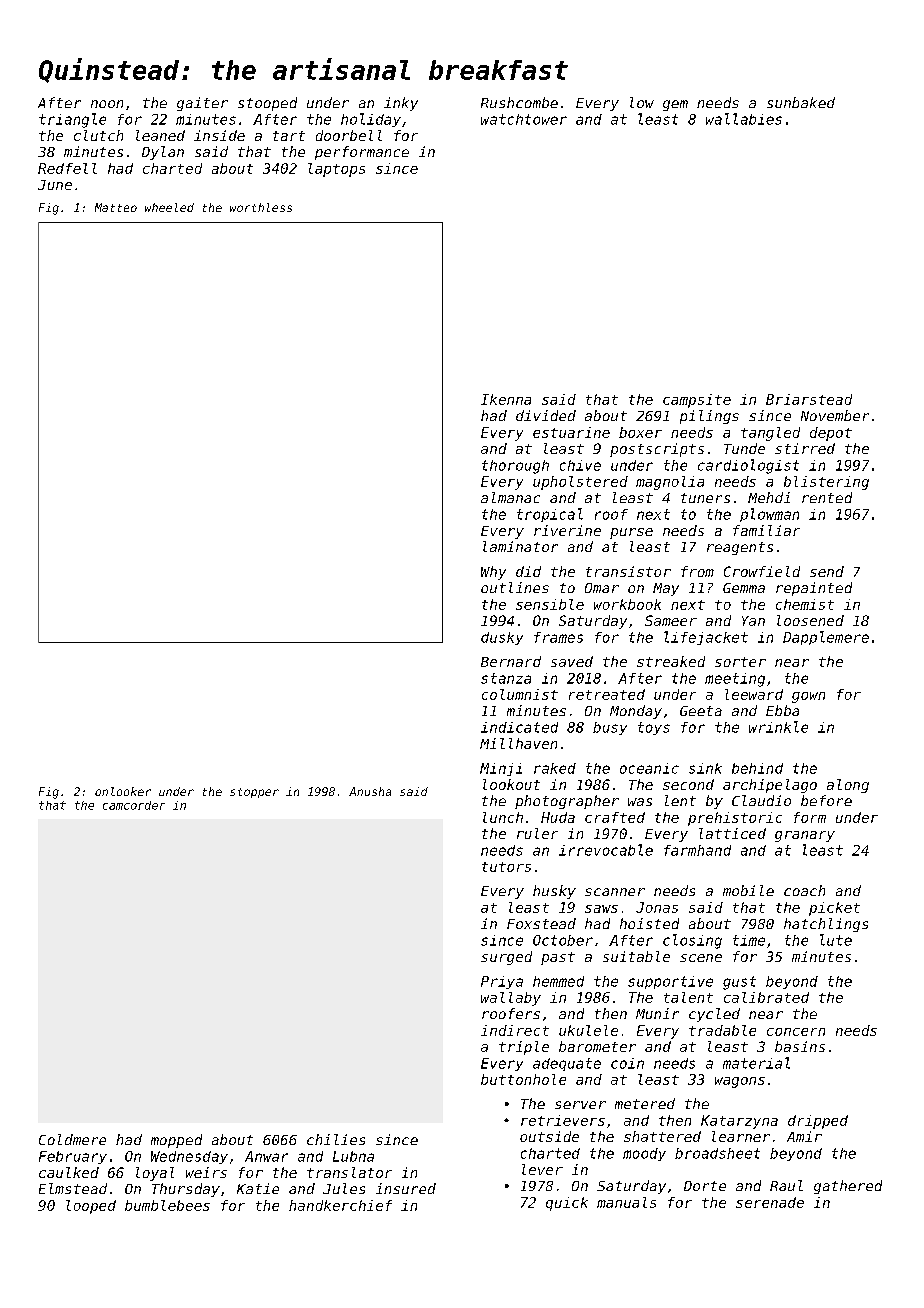  Describe the element at coordinates (336, 1139) in the page. I see `chilies` at that location.
